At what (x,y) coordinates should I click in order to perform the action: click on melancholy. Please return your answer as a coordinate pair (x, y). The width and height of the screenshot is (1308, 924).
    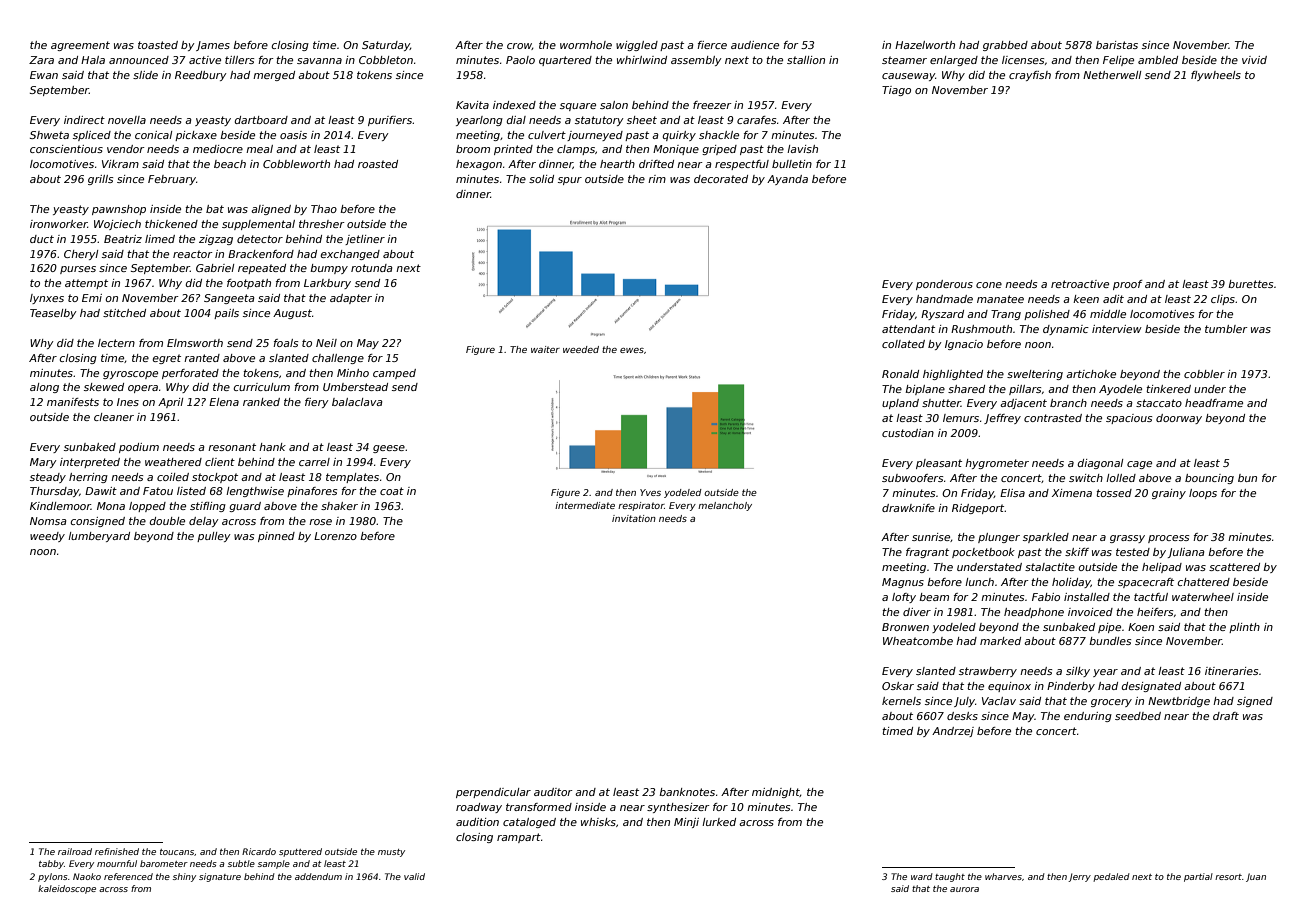
    Looking at the image, I should click on (725, 506).
